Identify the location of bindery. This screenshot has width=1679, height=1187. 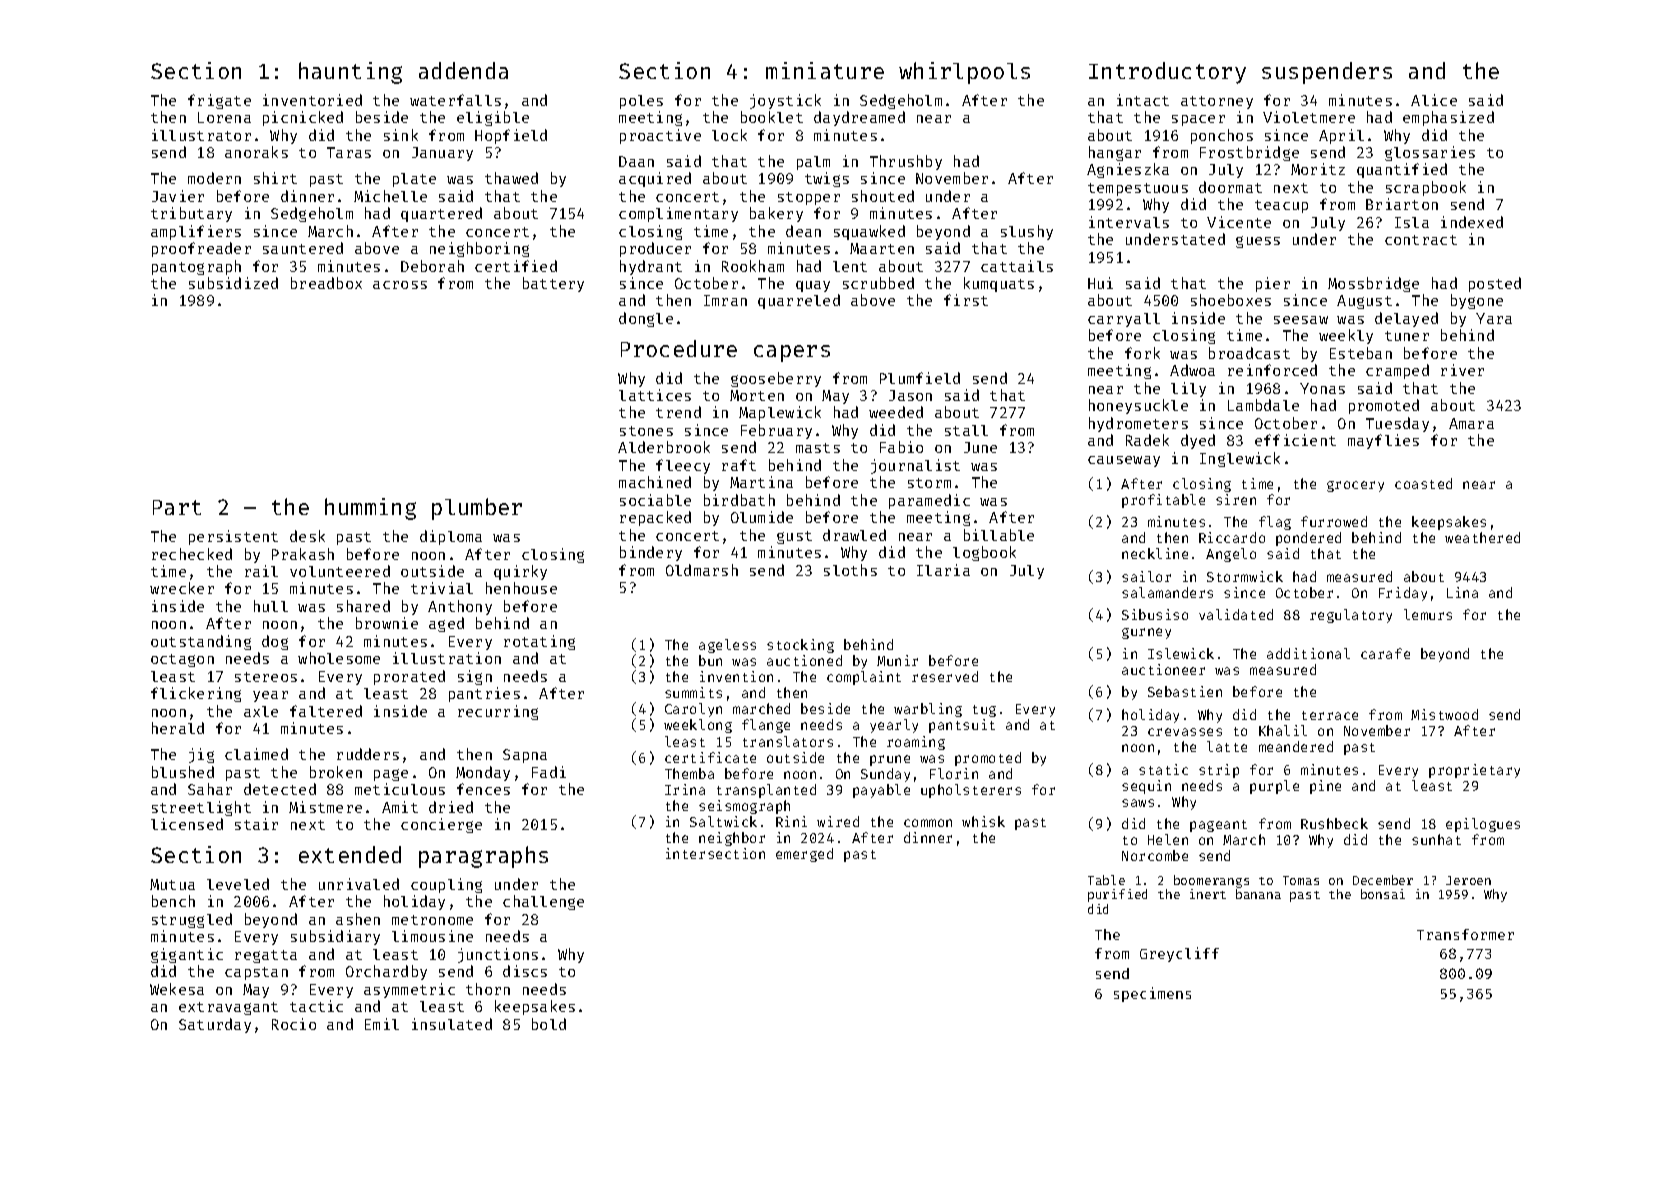
(651, 553).
